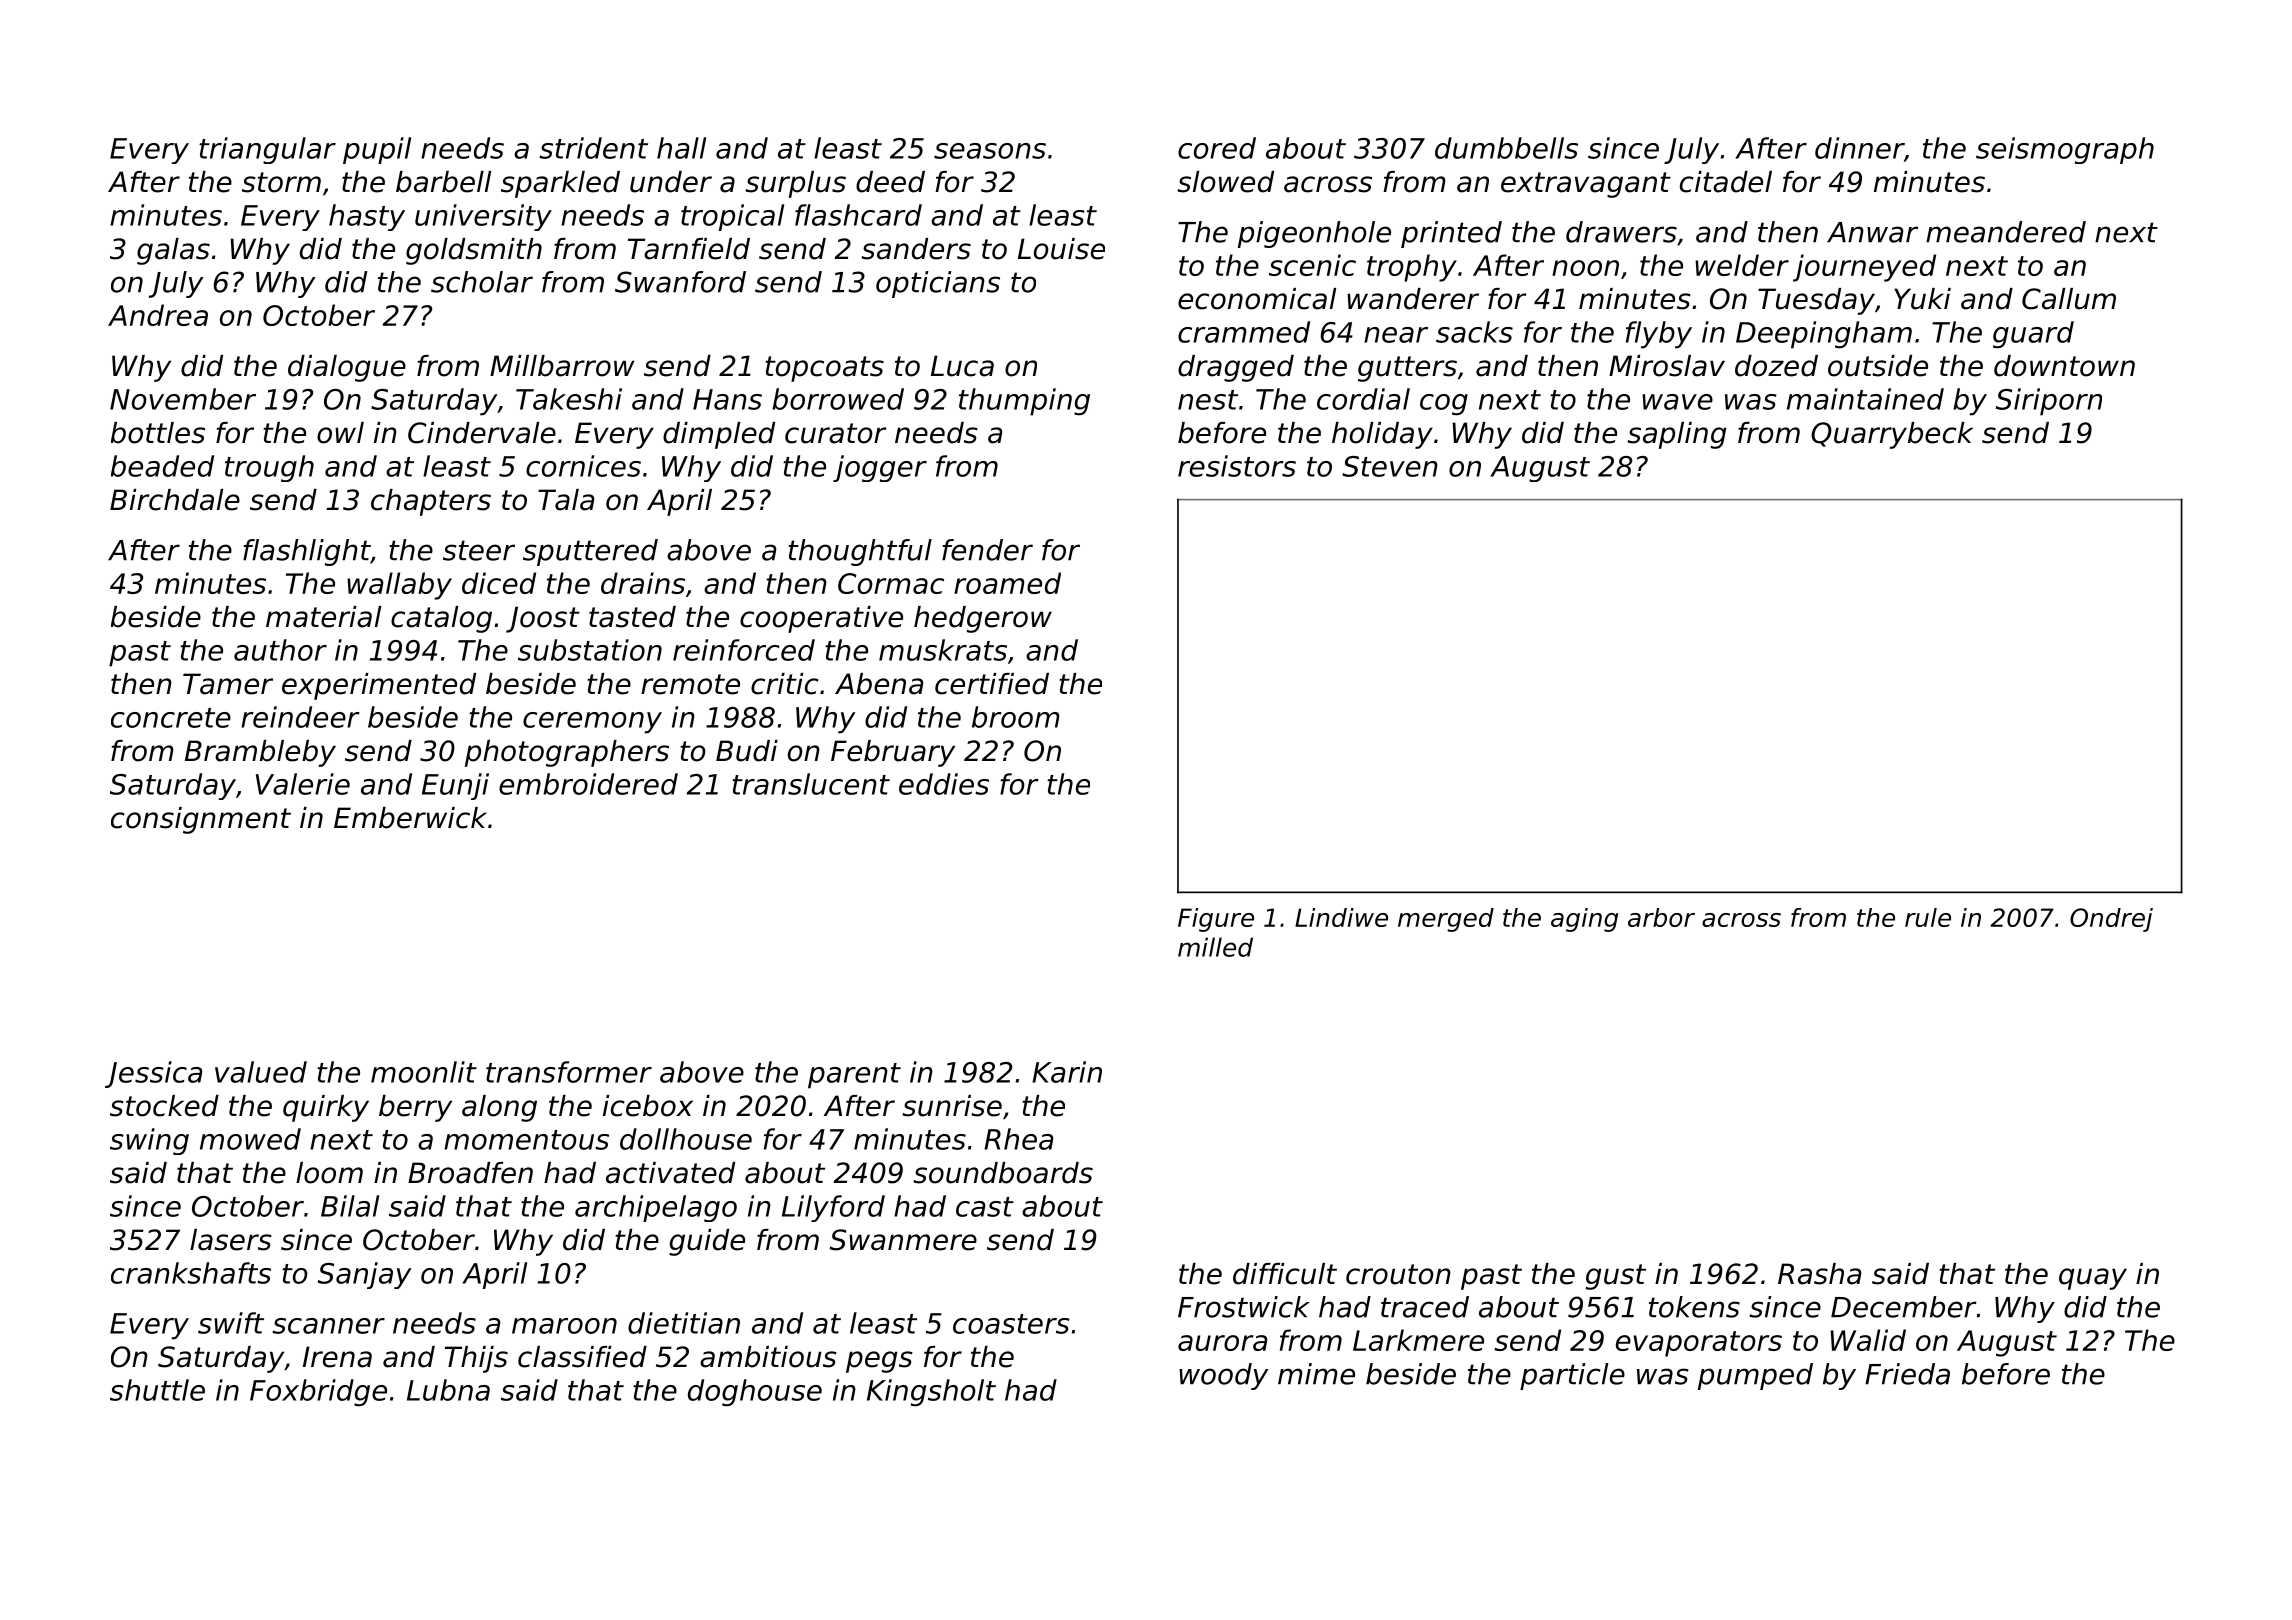  I want to click on galas, so click(173, 251).
